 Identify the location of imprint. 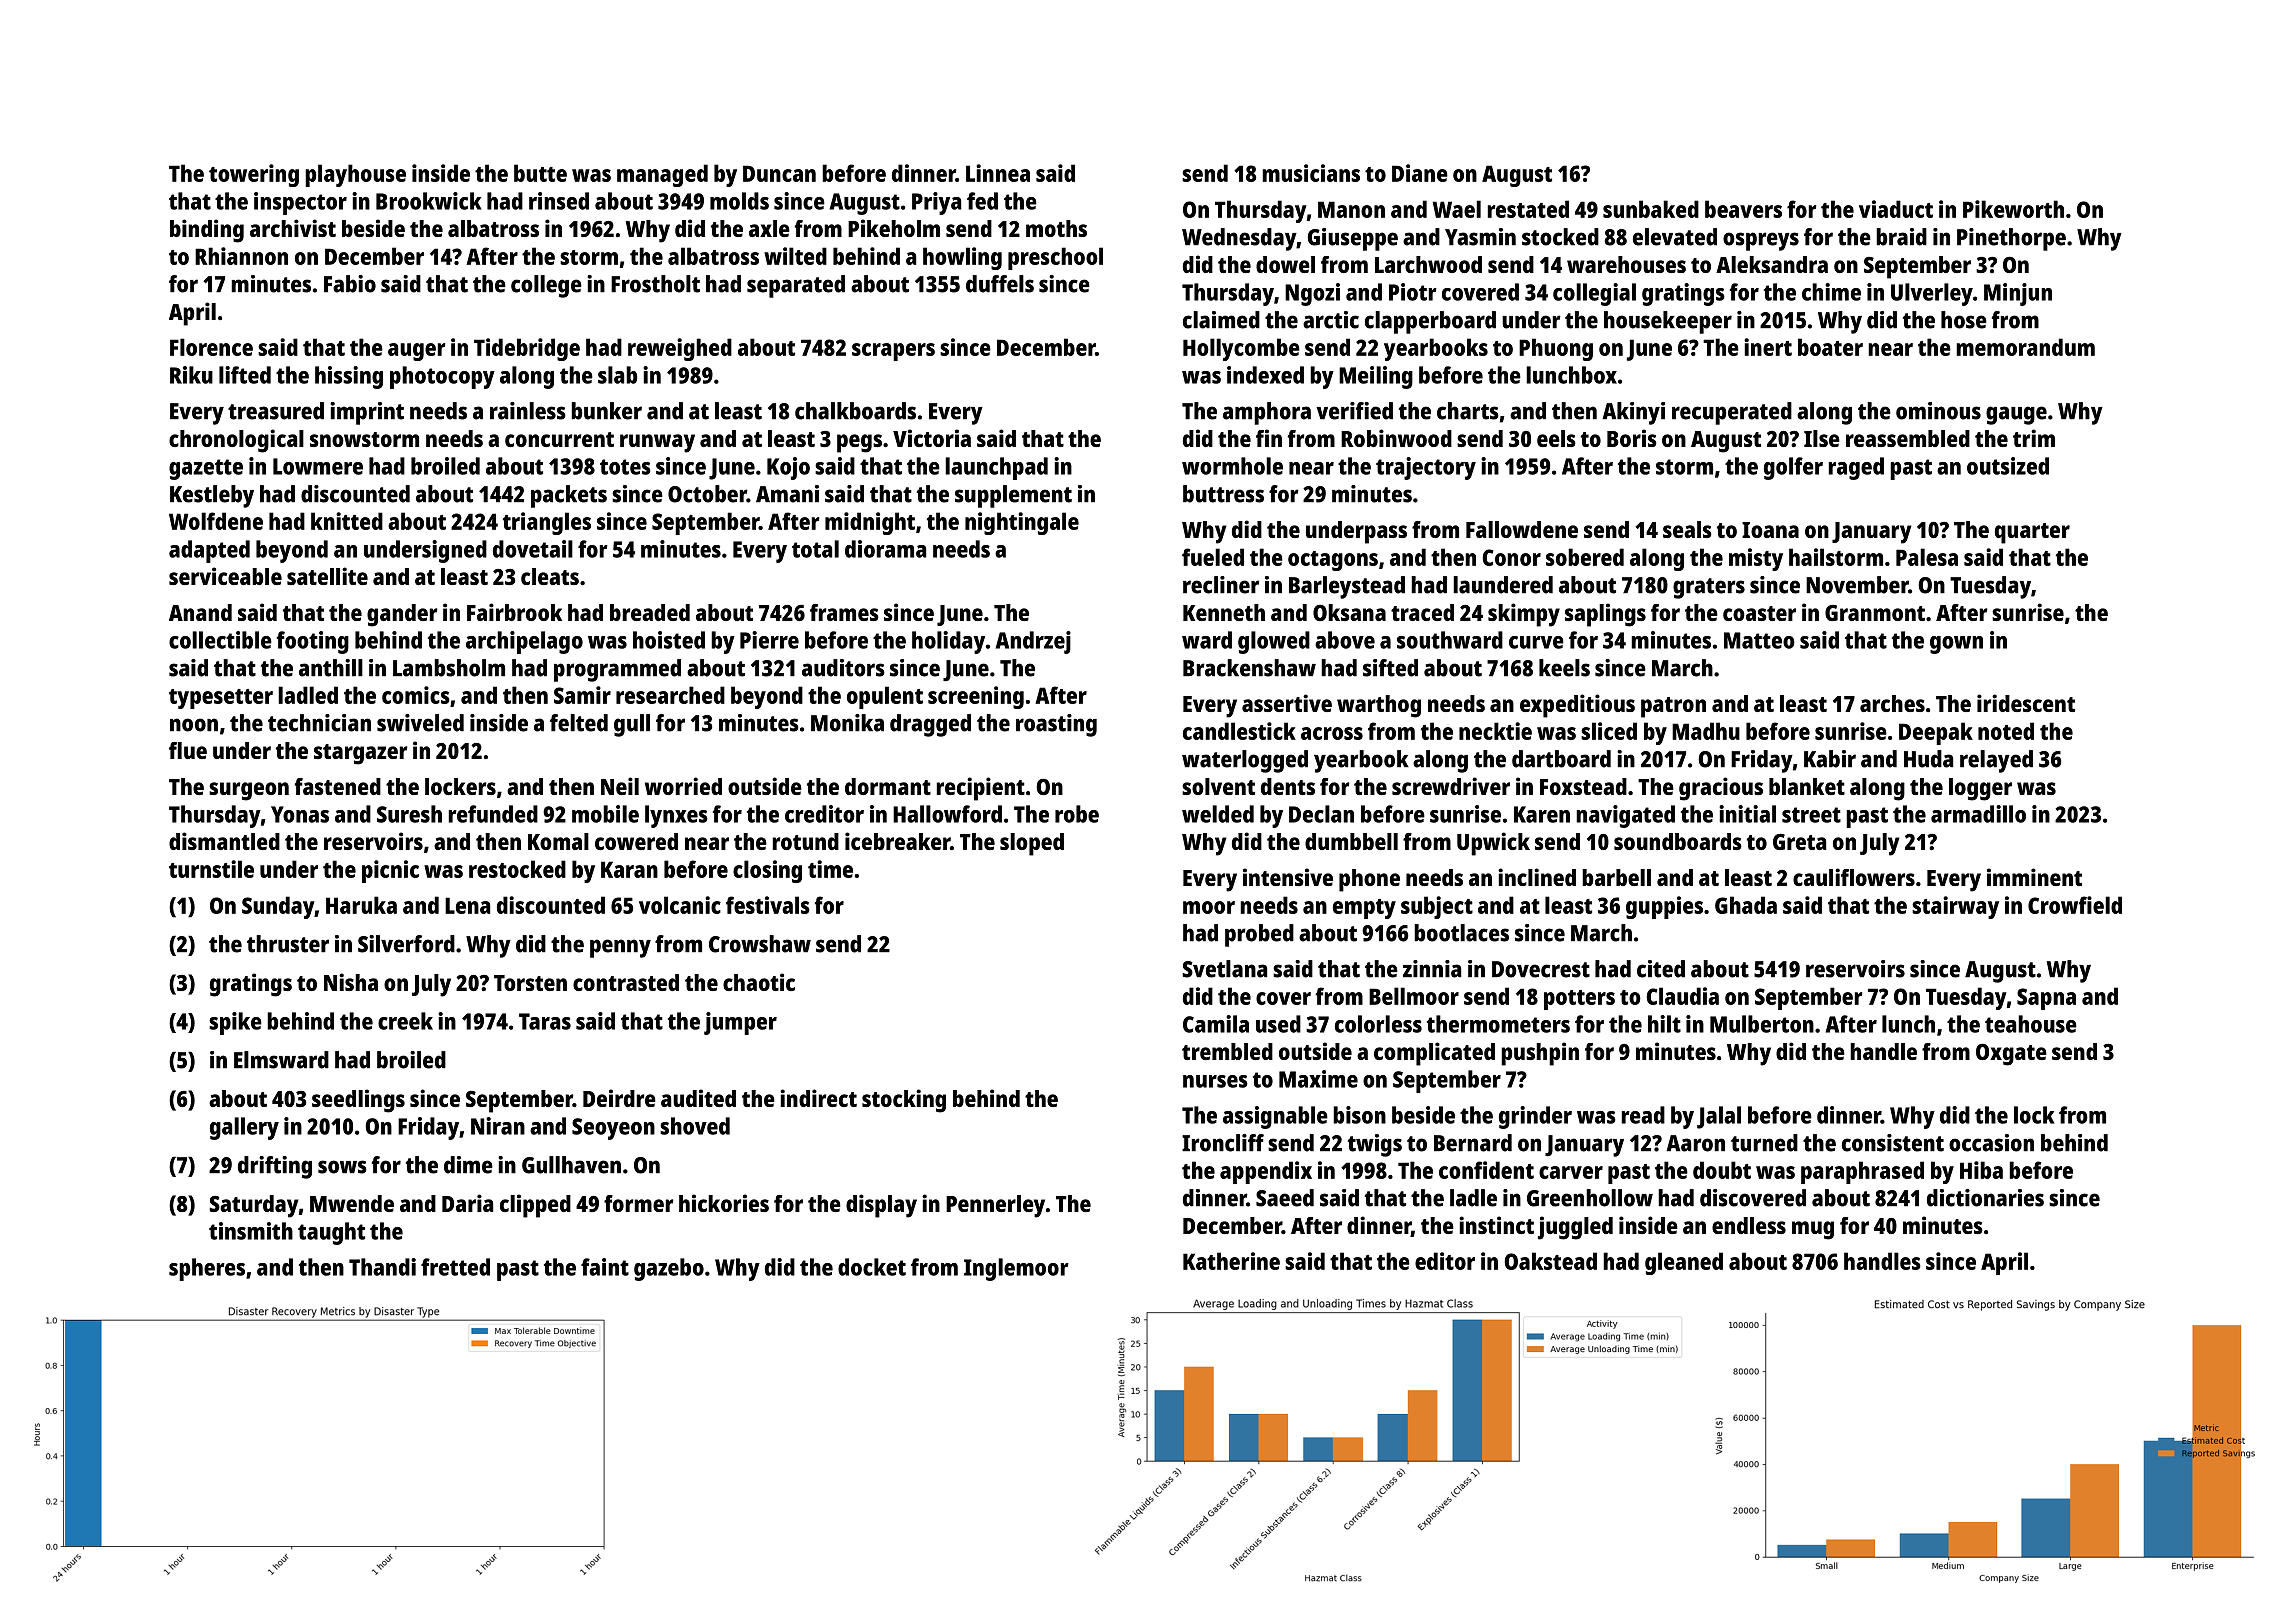
(367, 413).
